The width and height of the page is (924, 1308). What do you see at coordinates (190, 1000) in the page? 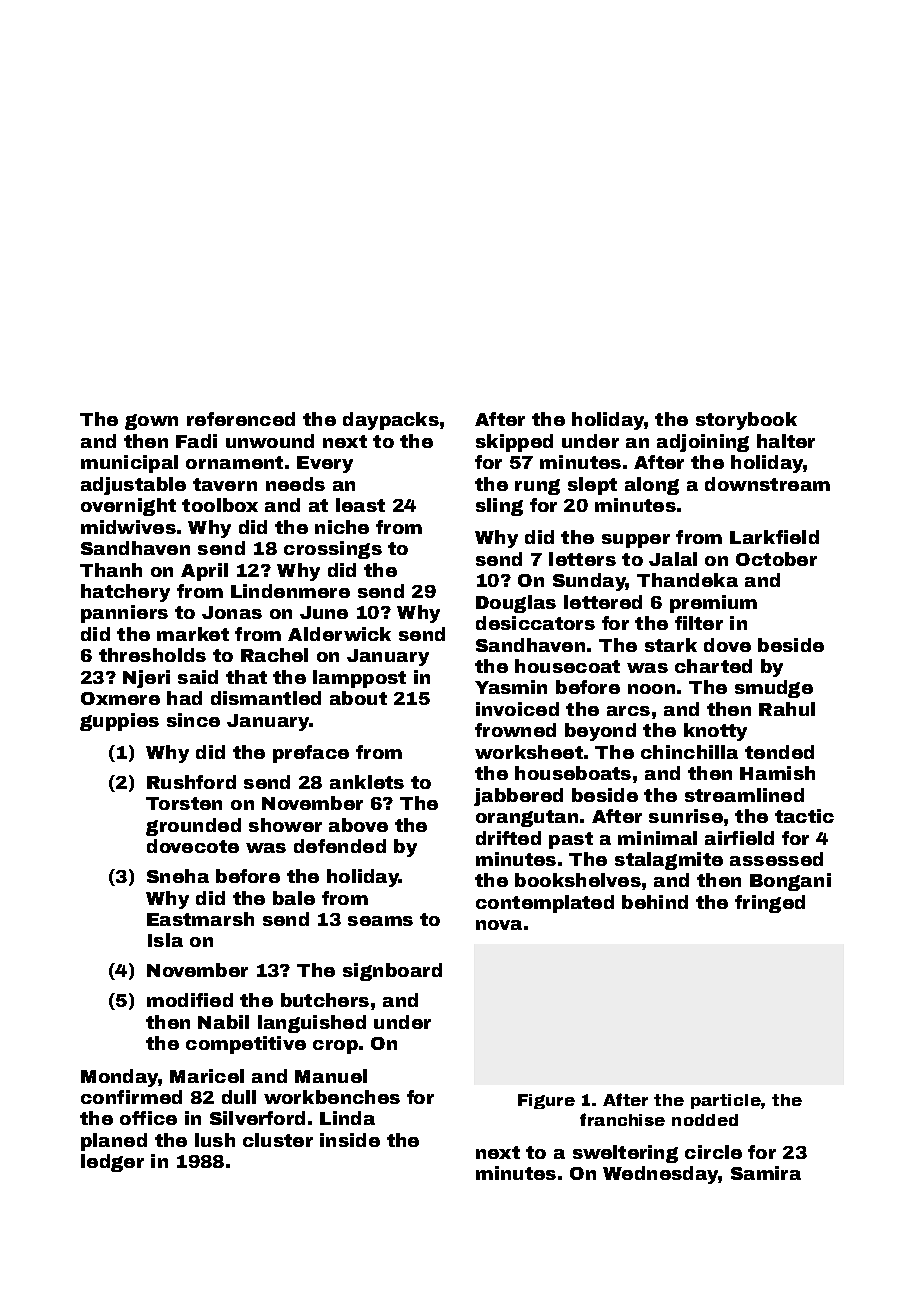
I see `modified` at bounding box center [190, 1000].
